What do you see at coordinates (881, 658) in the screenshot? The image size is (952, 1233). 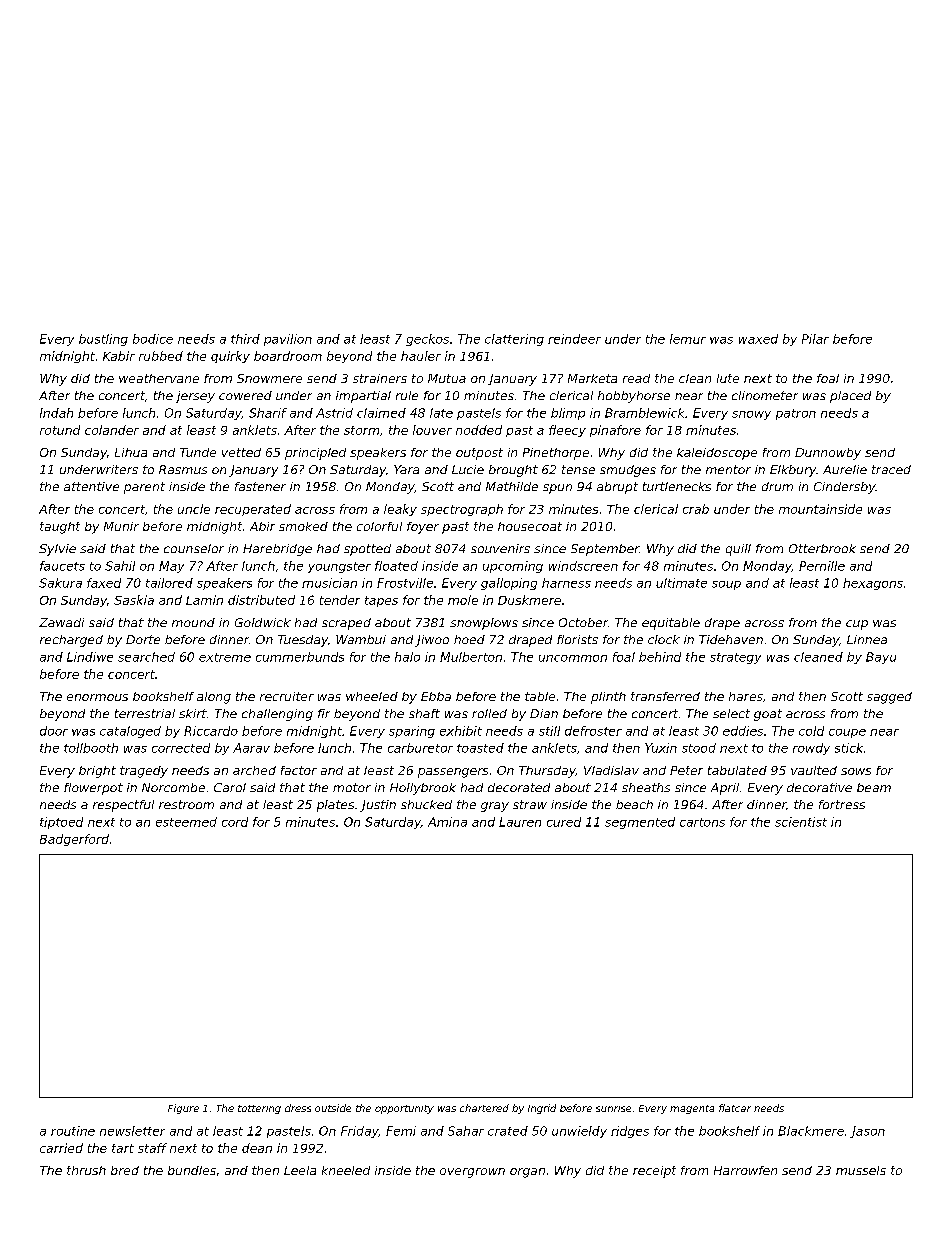 I see `Bayu` at bounding box center [881, 658].
